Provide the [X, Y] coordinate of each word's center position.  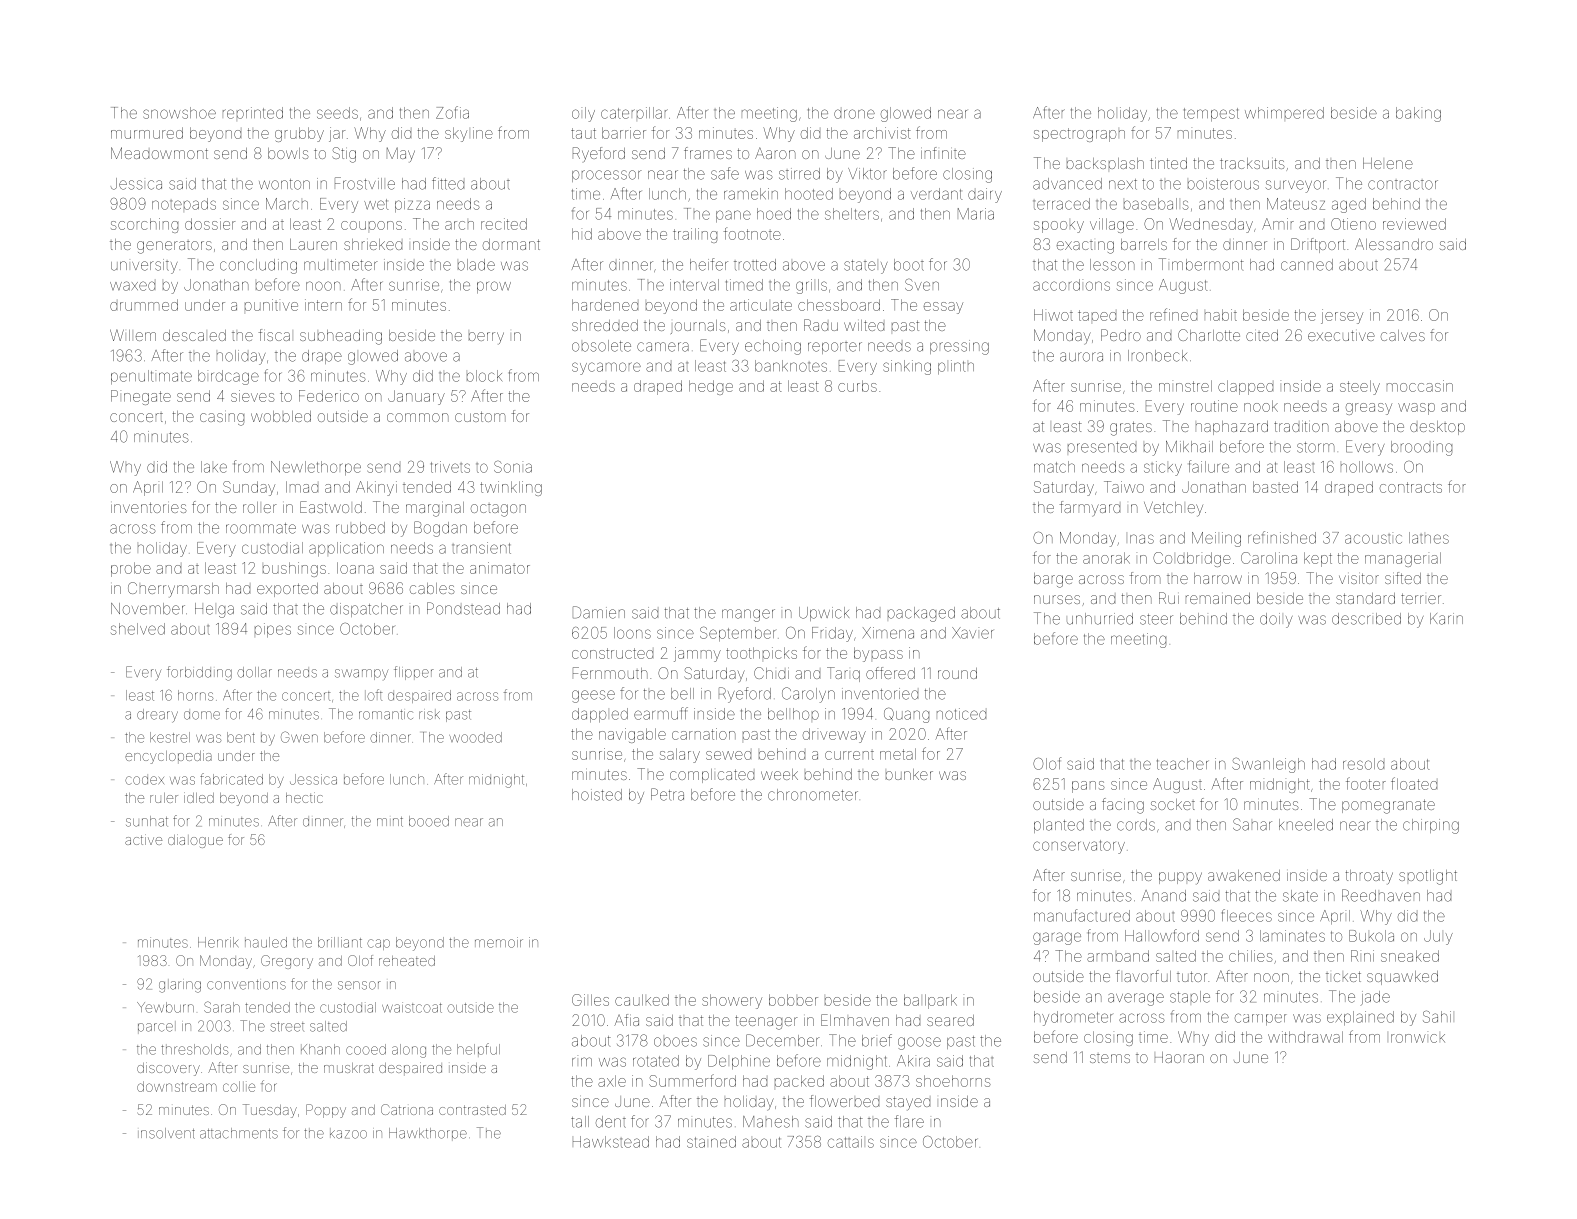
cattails [851, 1142]
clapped [1245, 387]
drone [854, 114]
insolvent [166, 1133]
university [144, 266]
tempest [1211, 115]
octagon [498, 510]
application [346, 549]
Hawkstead [611, 1142]
